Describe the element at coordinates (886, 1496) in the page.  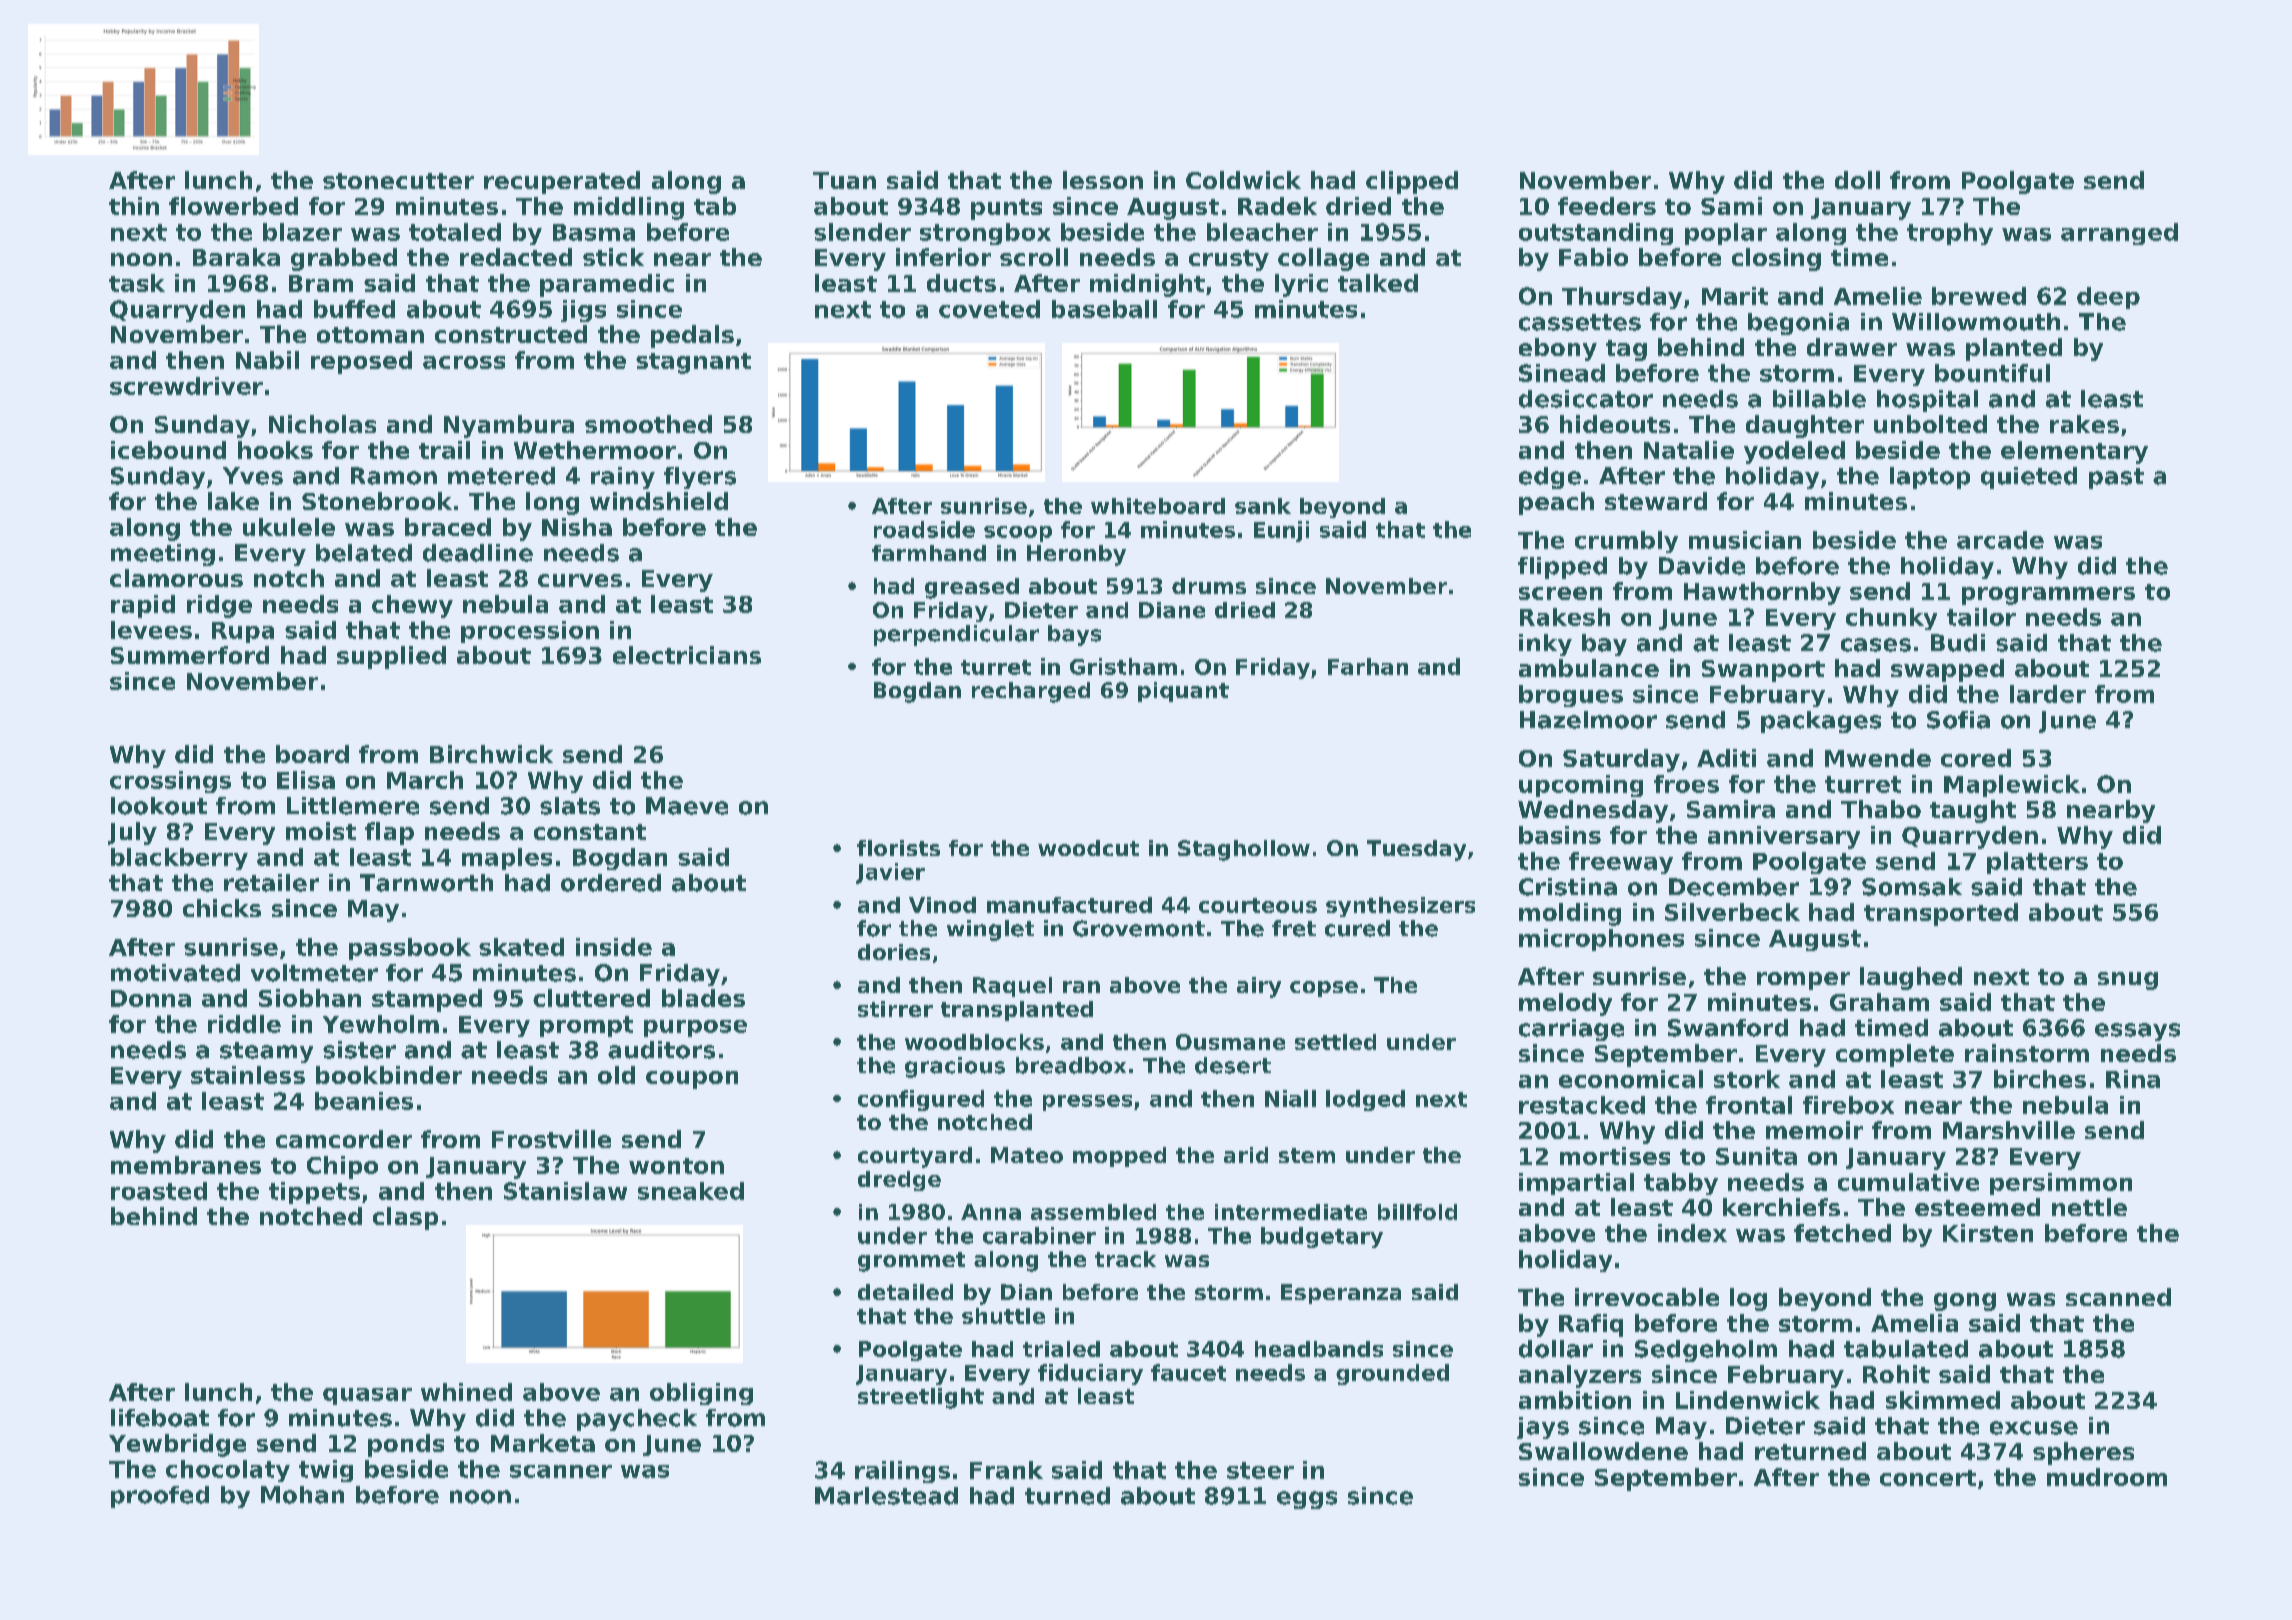
I see `Marlestead` at that location.
